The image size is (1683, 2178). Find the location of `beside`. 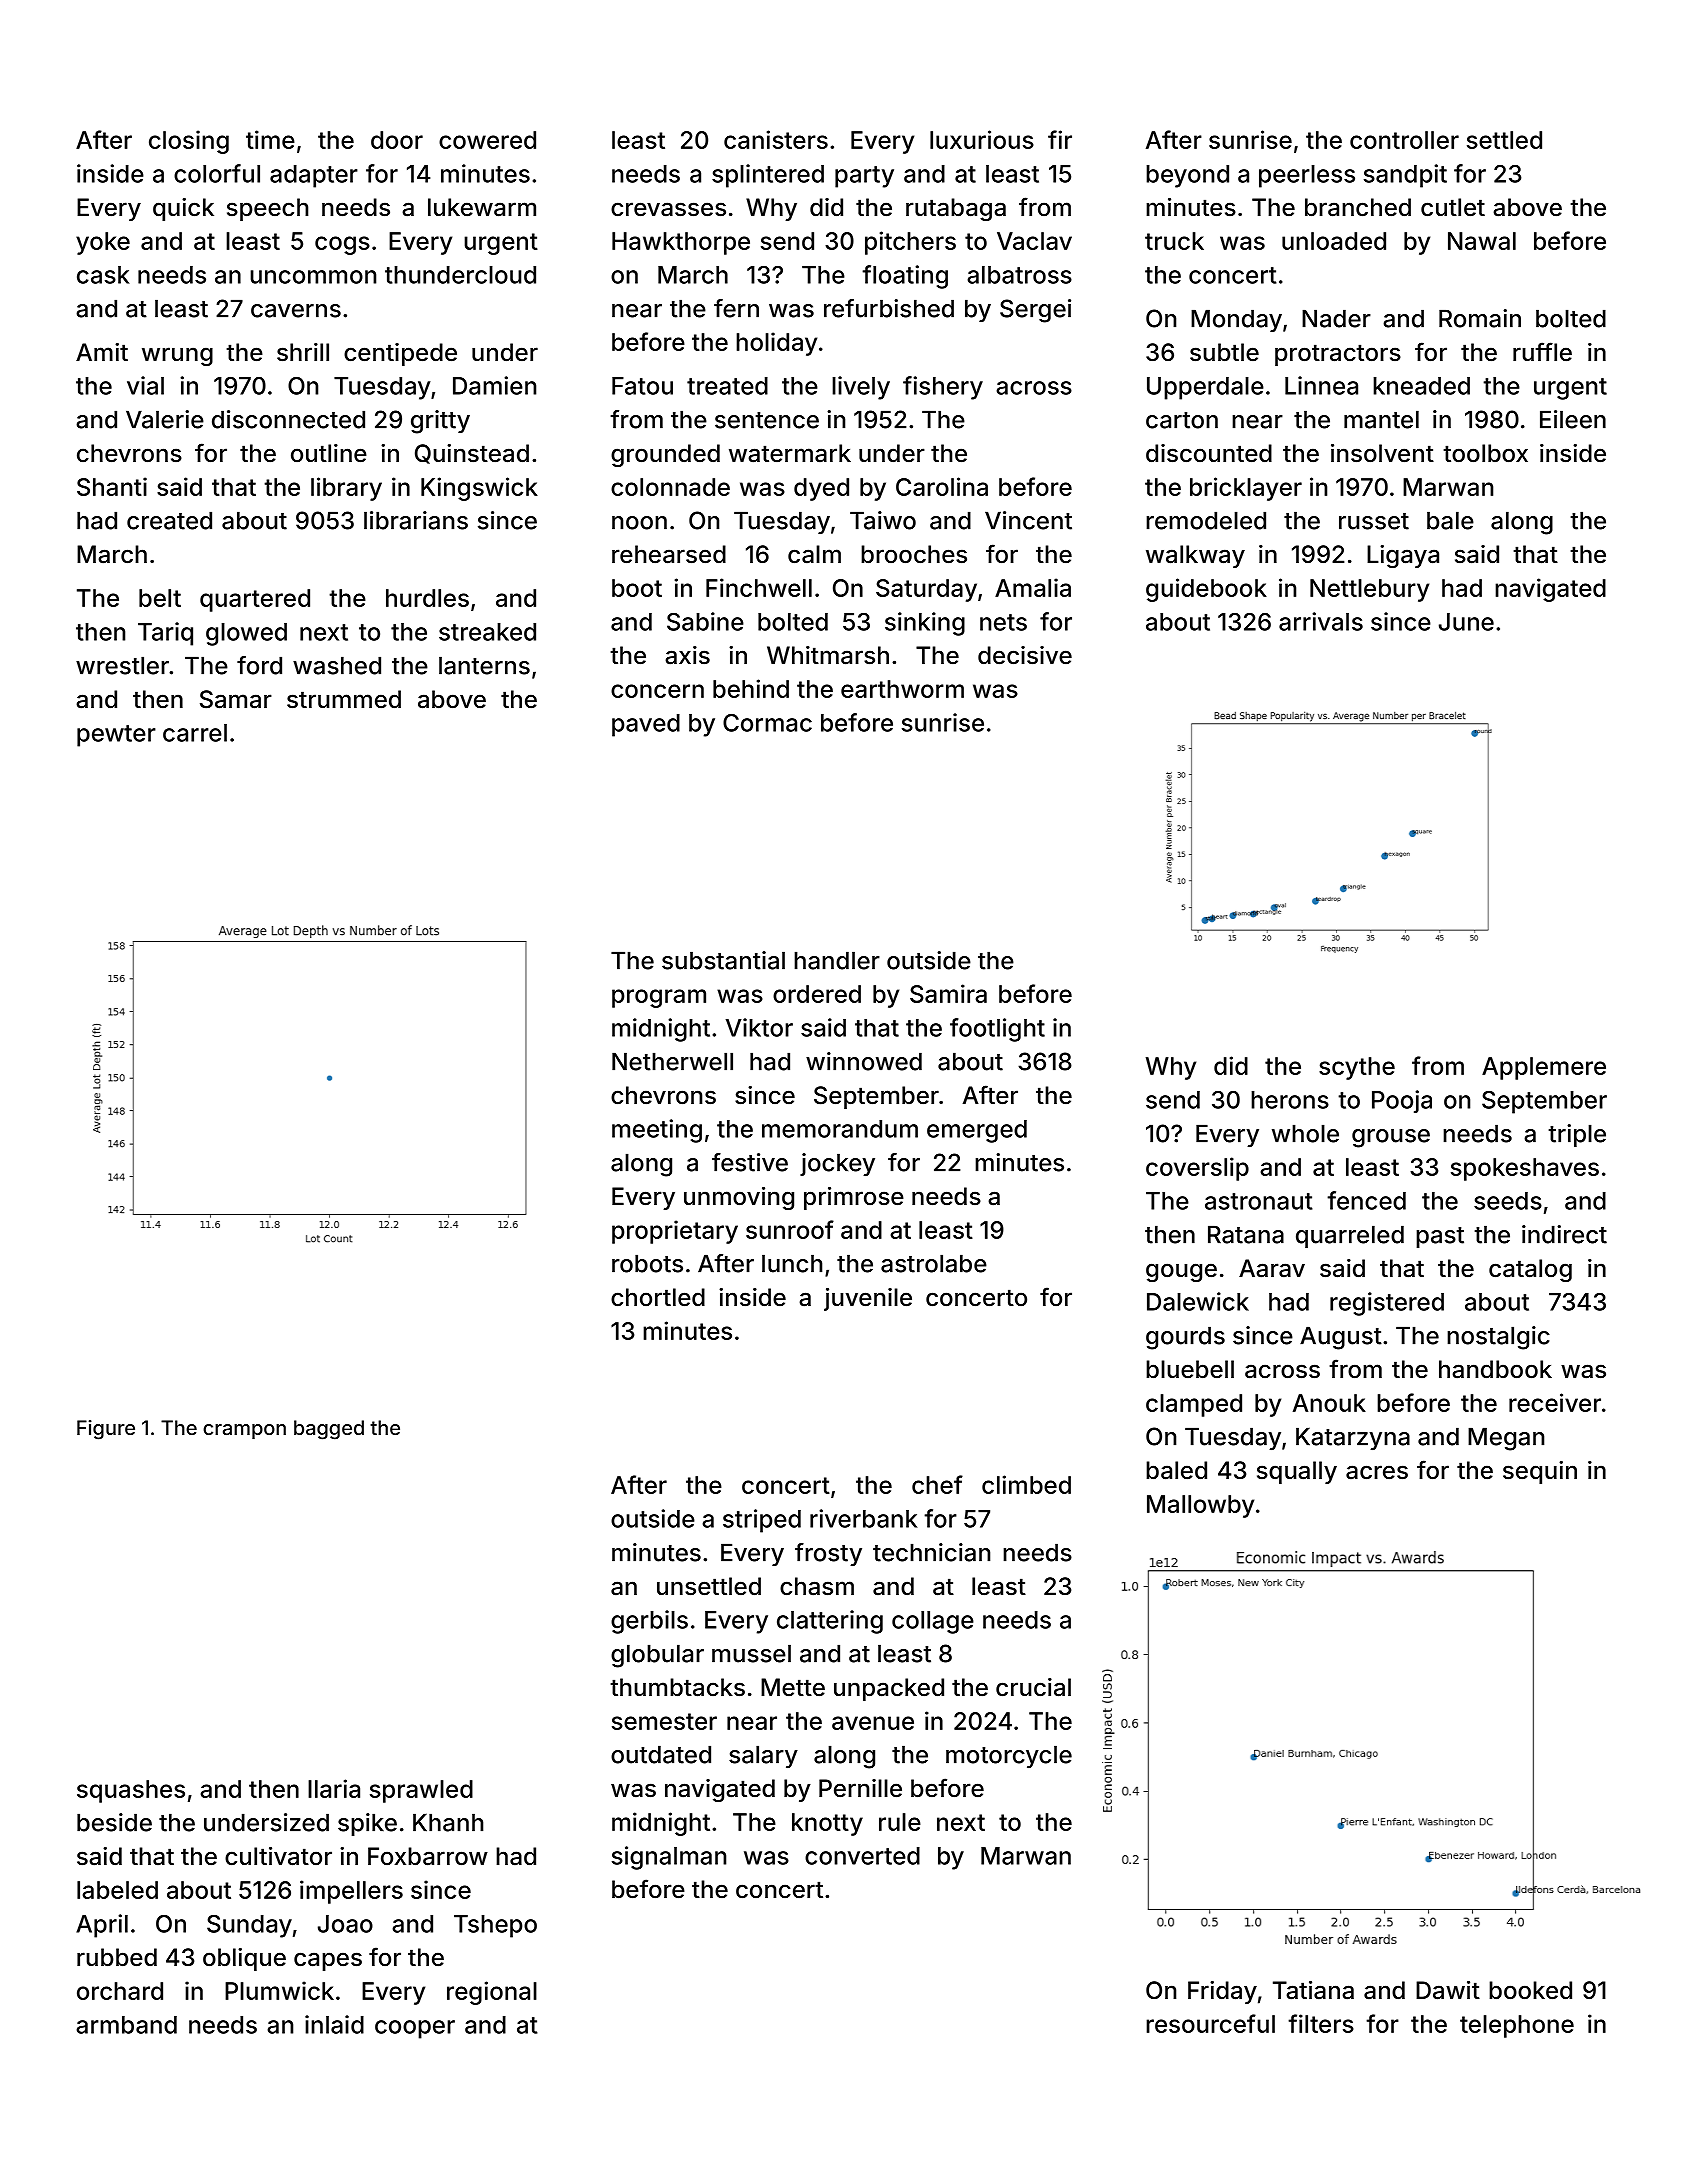

beside is located at coordinates (114, 1822).
